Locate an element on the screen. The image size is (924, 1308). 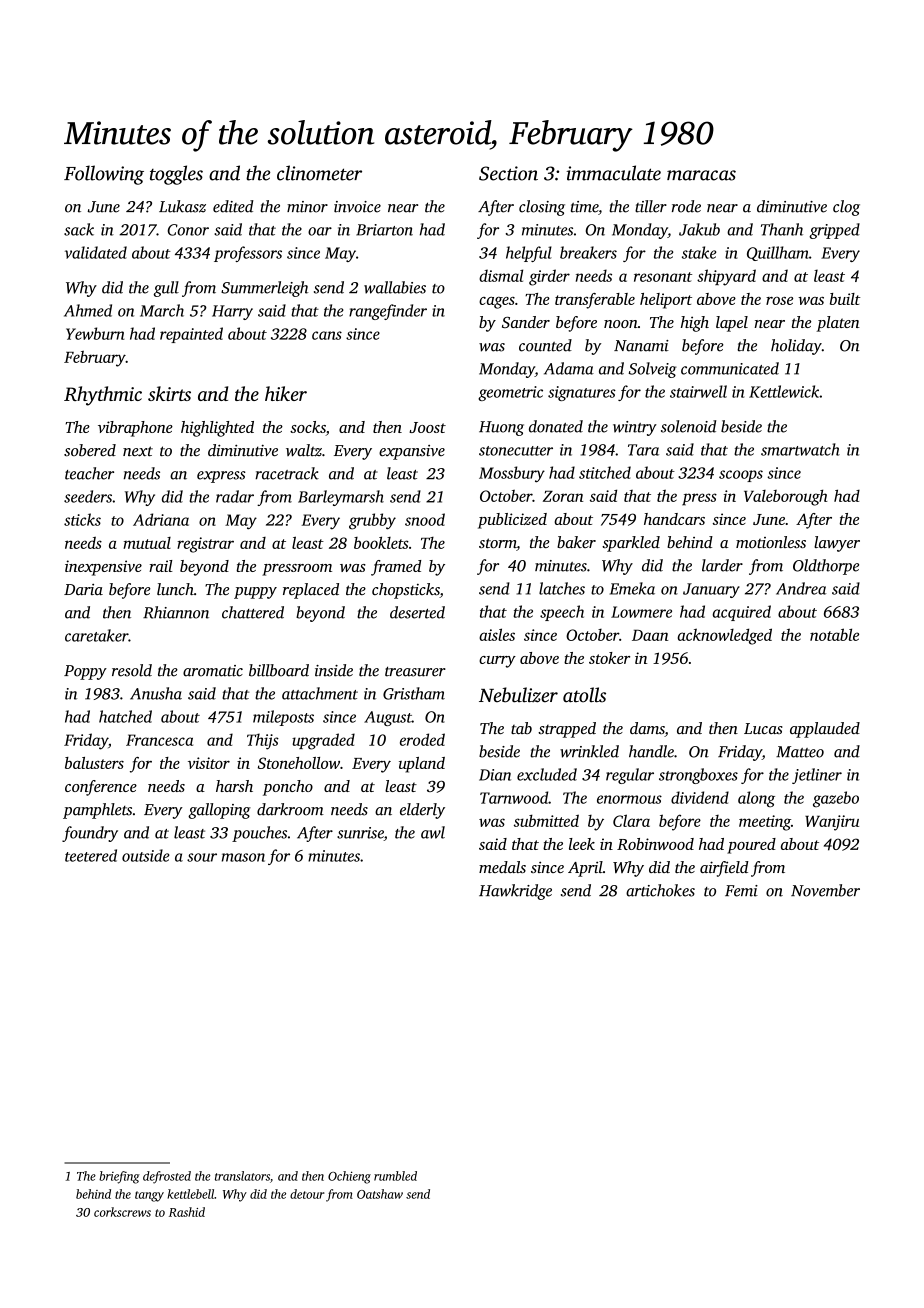
Following is located at coordinates (104, 175).
